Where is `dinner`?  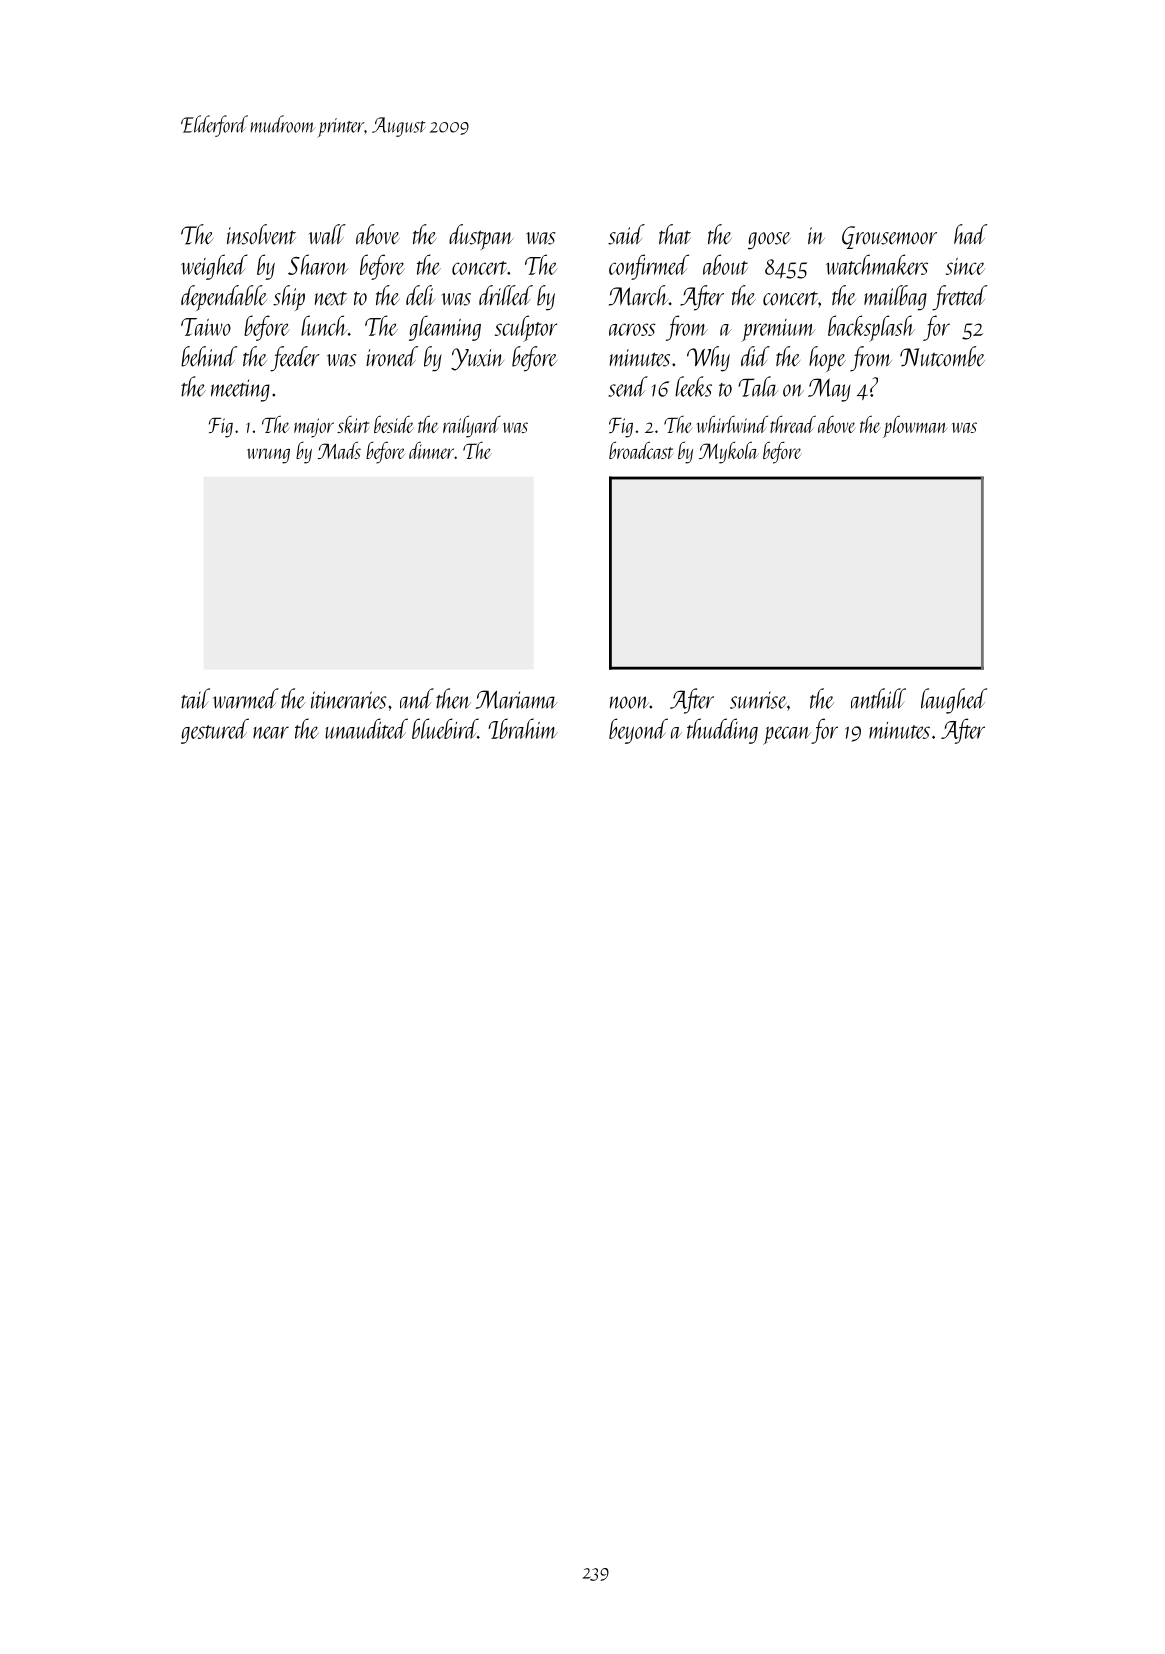
dinner is located at coordinates (431, 450).
